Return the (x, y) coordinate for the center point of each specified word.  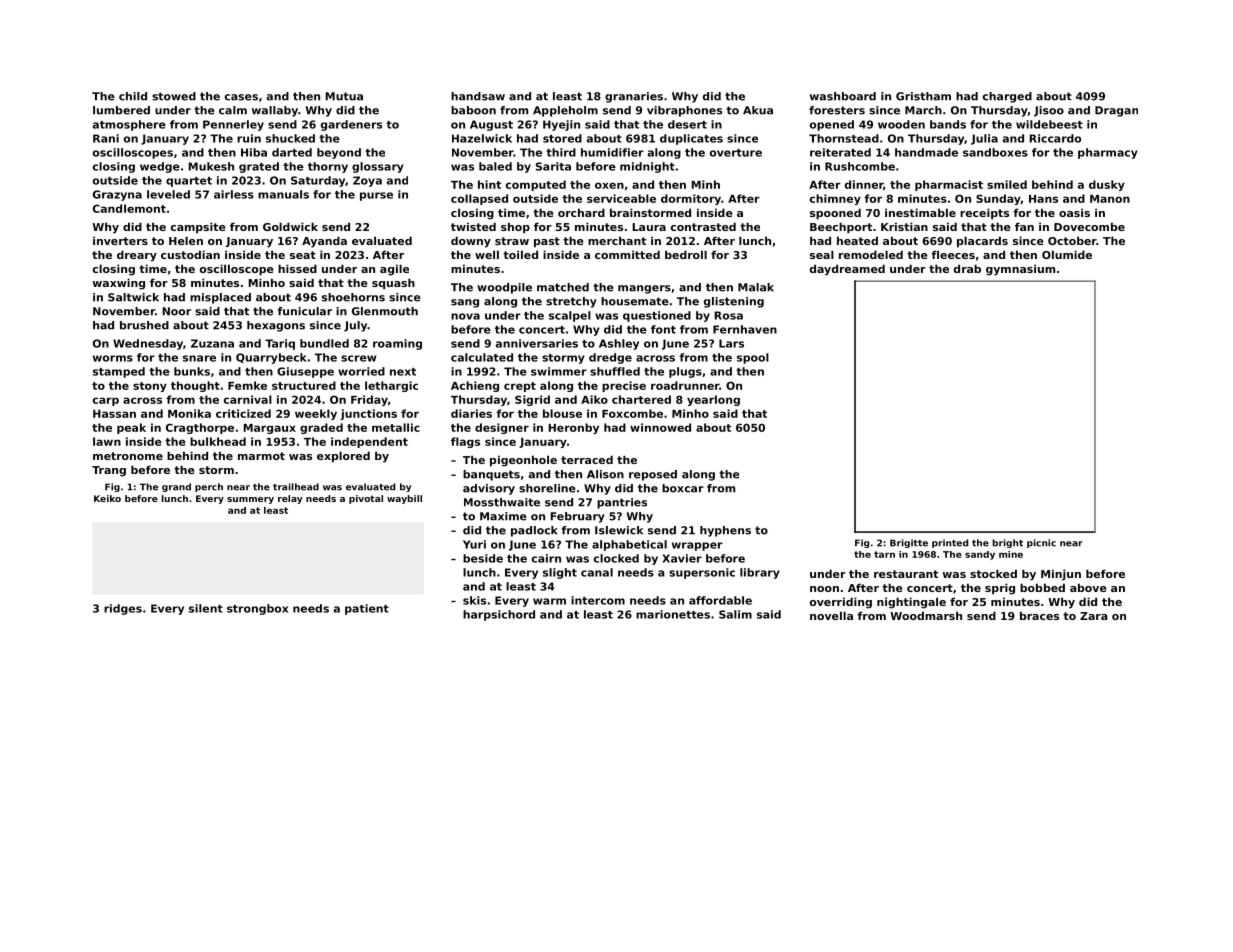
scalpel (570, 316)
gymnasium (1020, 270)
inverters (120, 240)
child (133, 96)
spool (753, 358)
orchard (581, 212)
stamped (119, 372)
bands (948, 124)
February (577, 517)
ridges (123, 609)
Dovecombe (1089, 226)
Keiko (107, 498)
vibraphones (684, 111)
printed (950, 543)
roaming (397, 344)
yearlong (713, 400)
